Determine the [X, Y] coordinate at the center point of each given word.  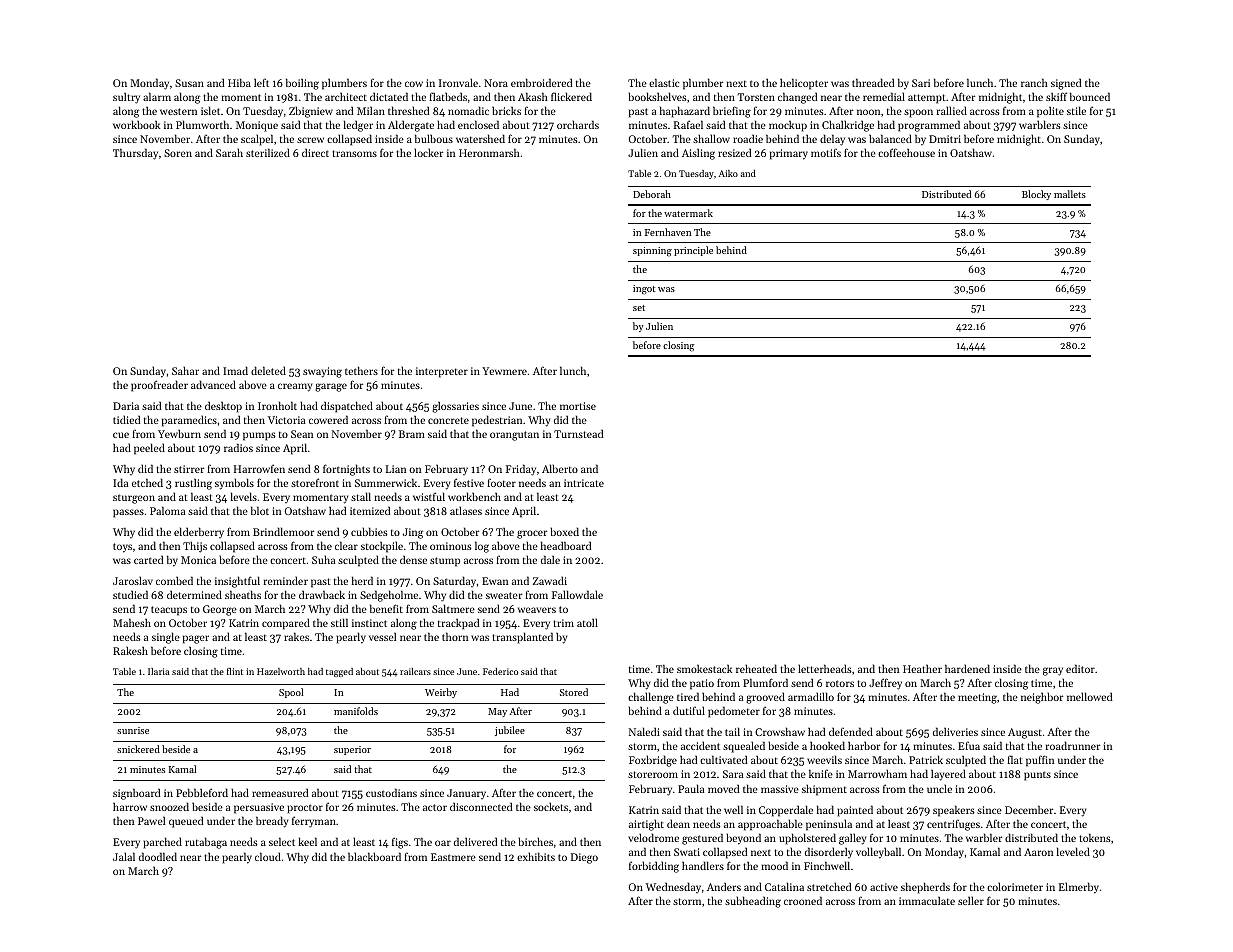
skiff [1056, 96]
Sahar [185, 370]
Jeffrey [885, 684]
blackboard [374, 856]
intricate [584, 483]
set [639, 308]
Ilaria [159, 671]
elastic [664, 82]
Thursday [135, 154]
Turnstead [578, 433]
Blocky [1036, 195]
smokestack [704, 668]
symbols [234, 484]
